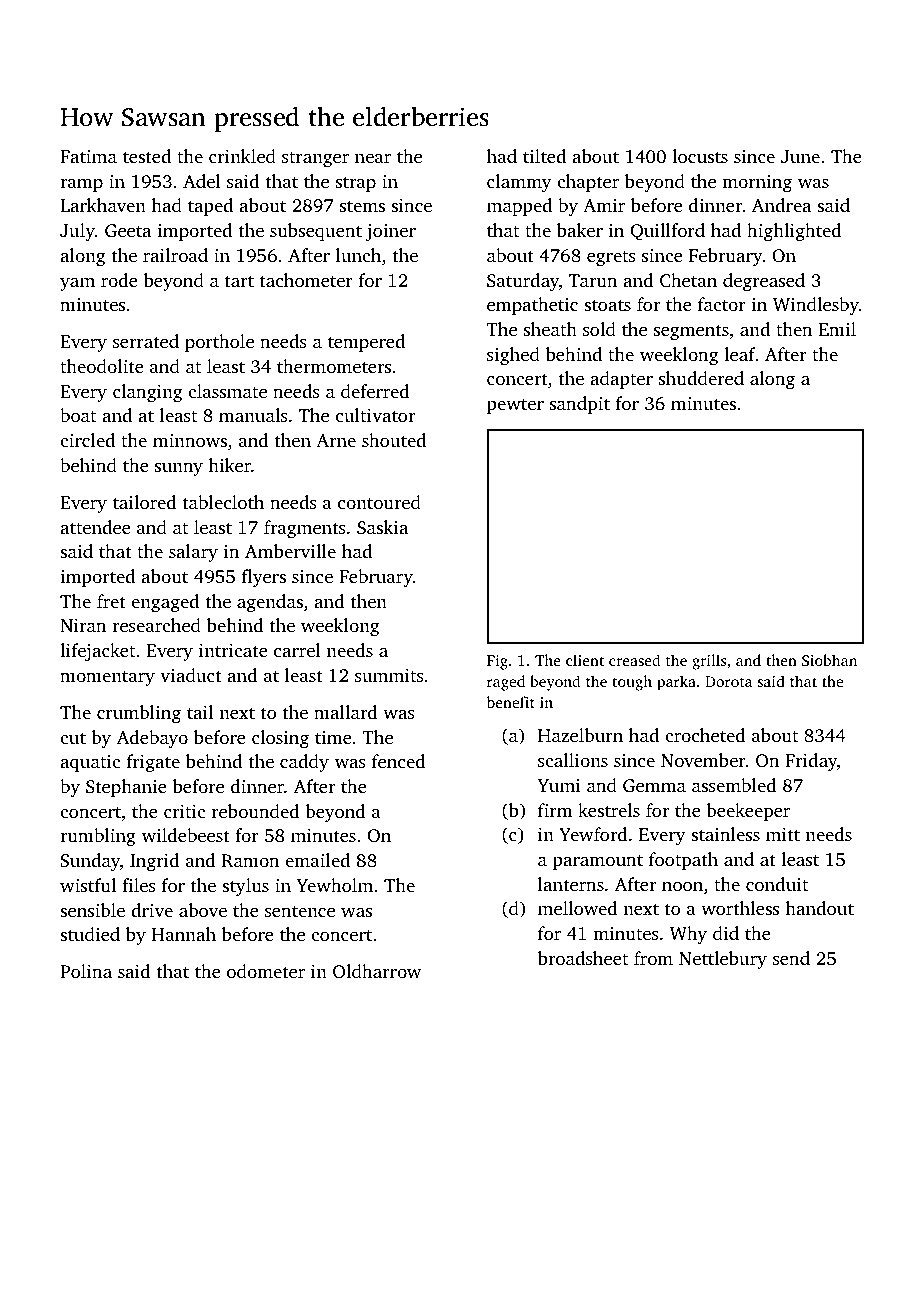  Describe the element at coordinates (242, 156) in the image. I see `crinkled` at that location.
